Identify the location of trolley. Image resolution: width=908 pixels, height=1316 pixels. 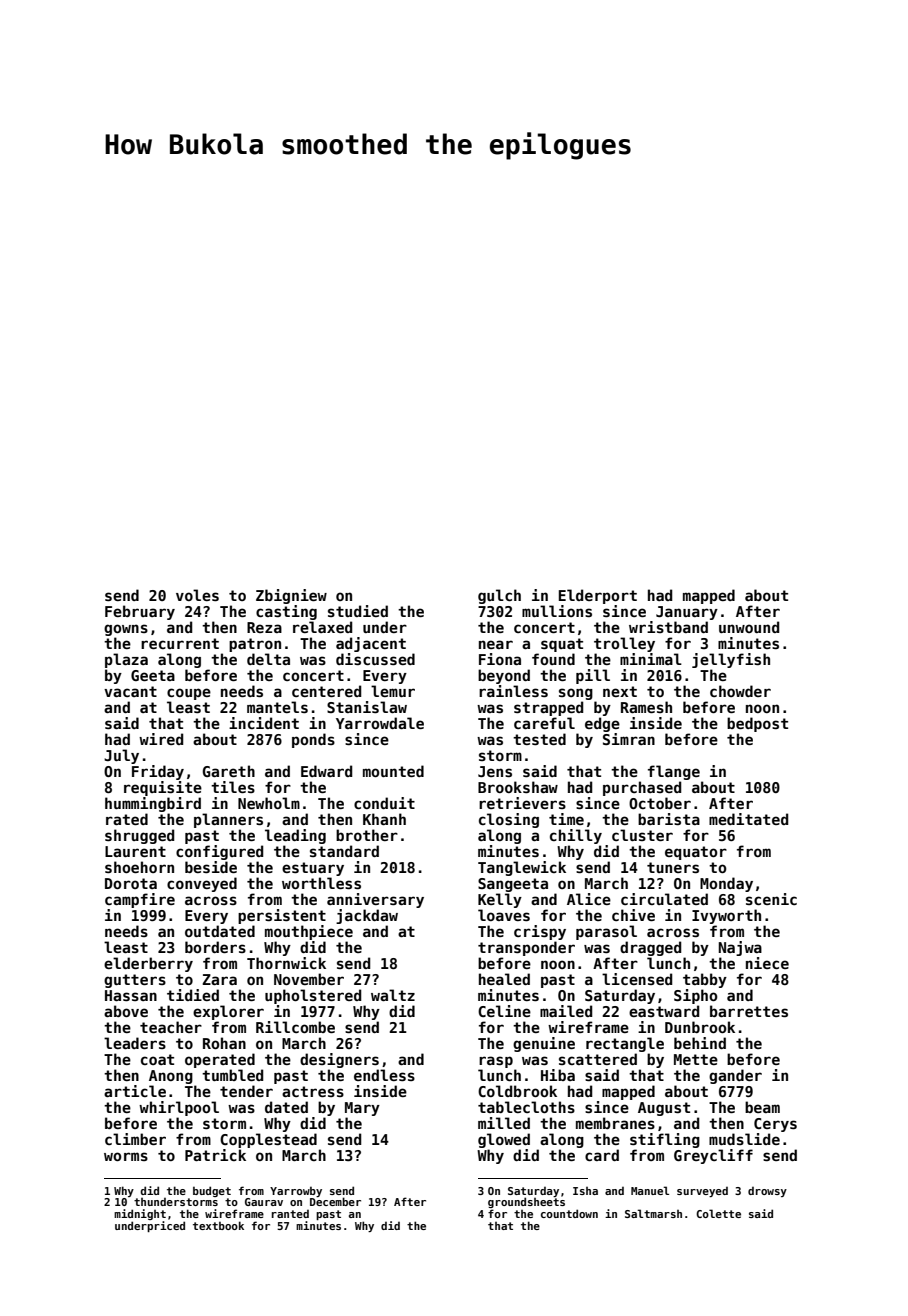
(624, 644).
